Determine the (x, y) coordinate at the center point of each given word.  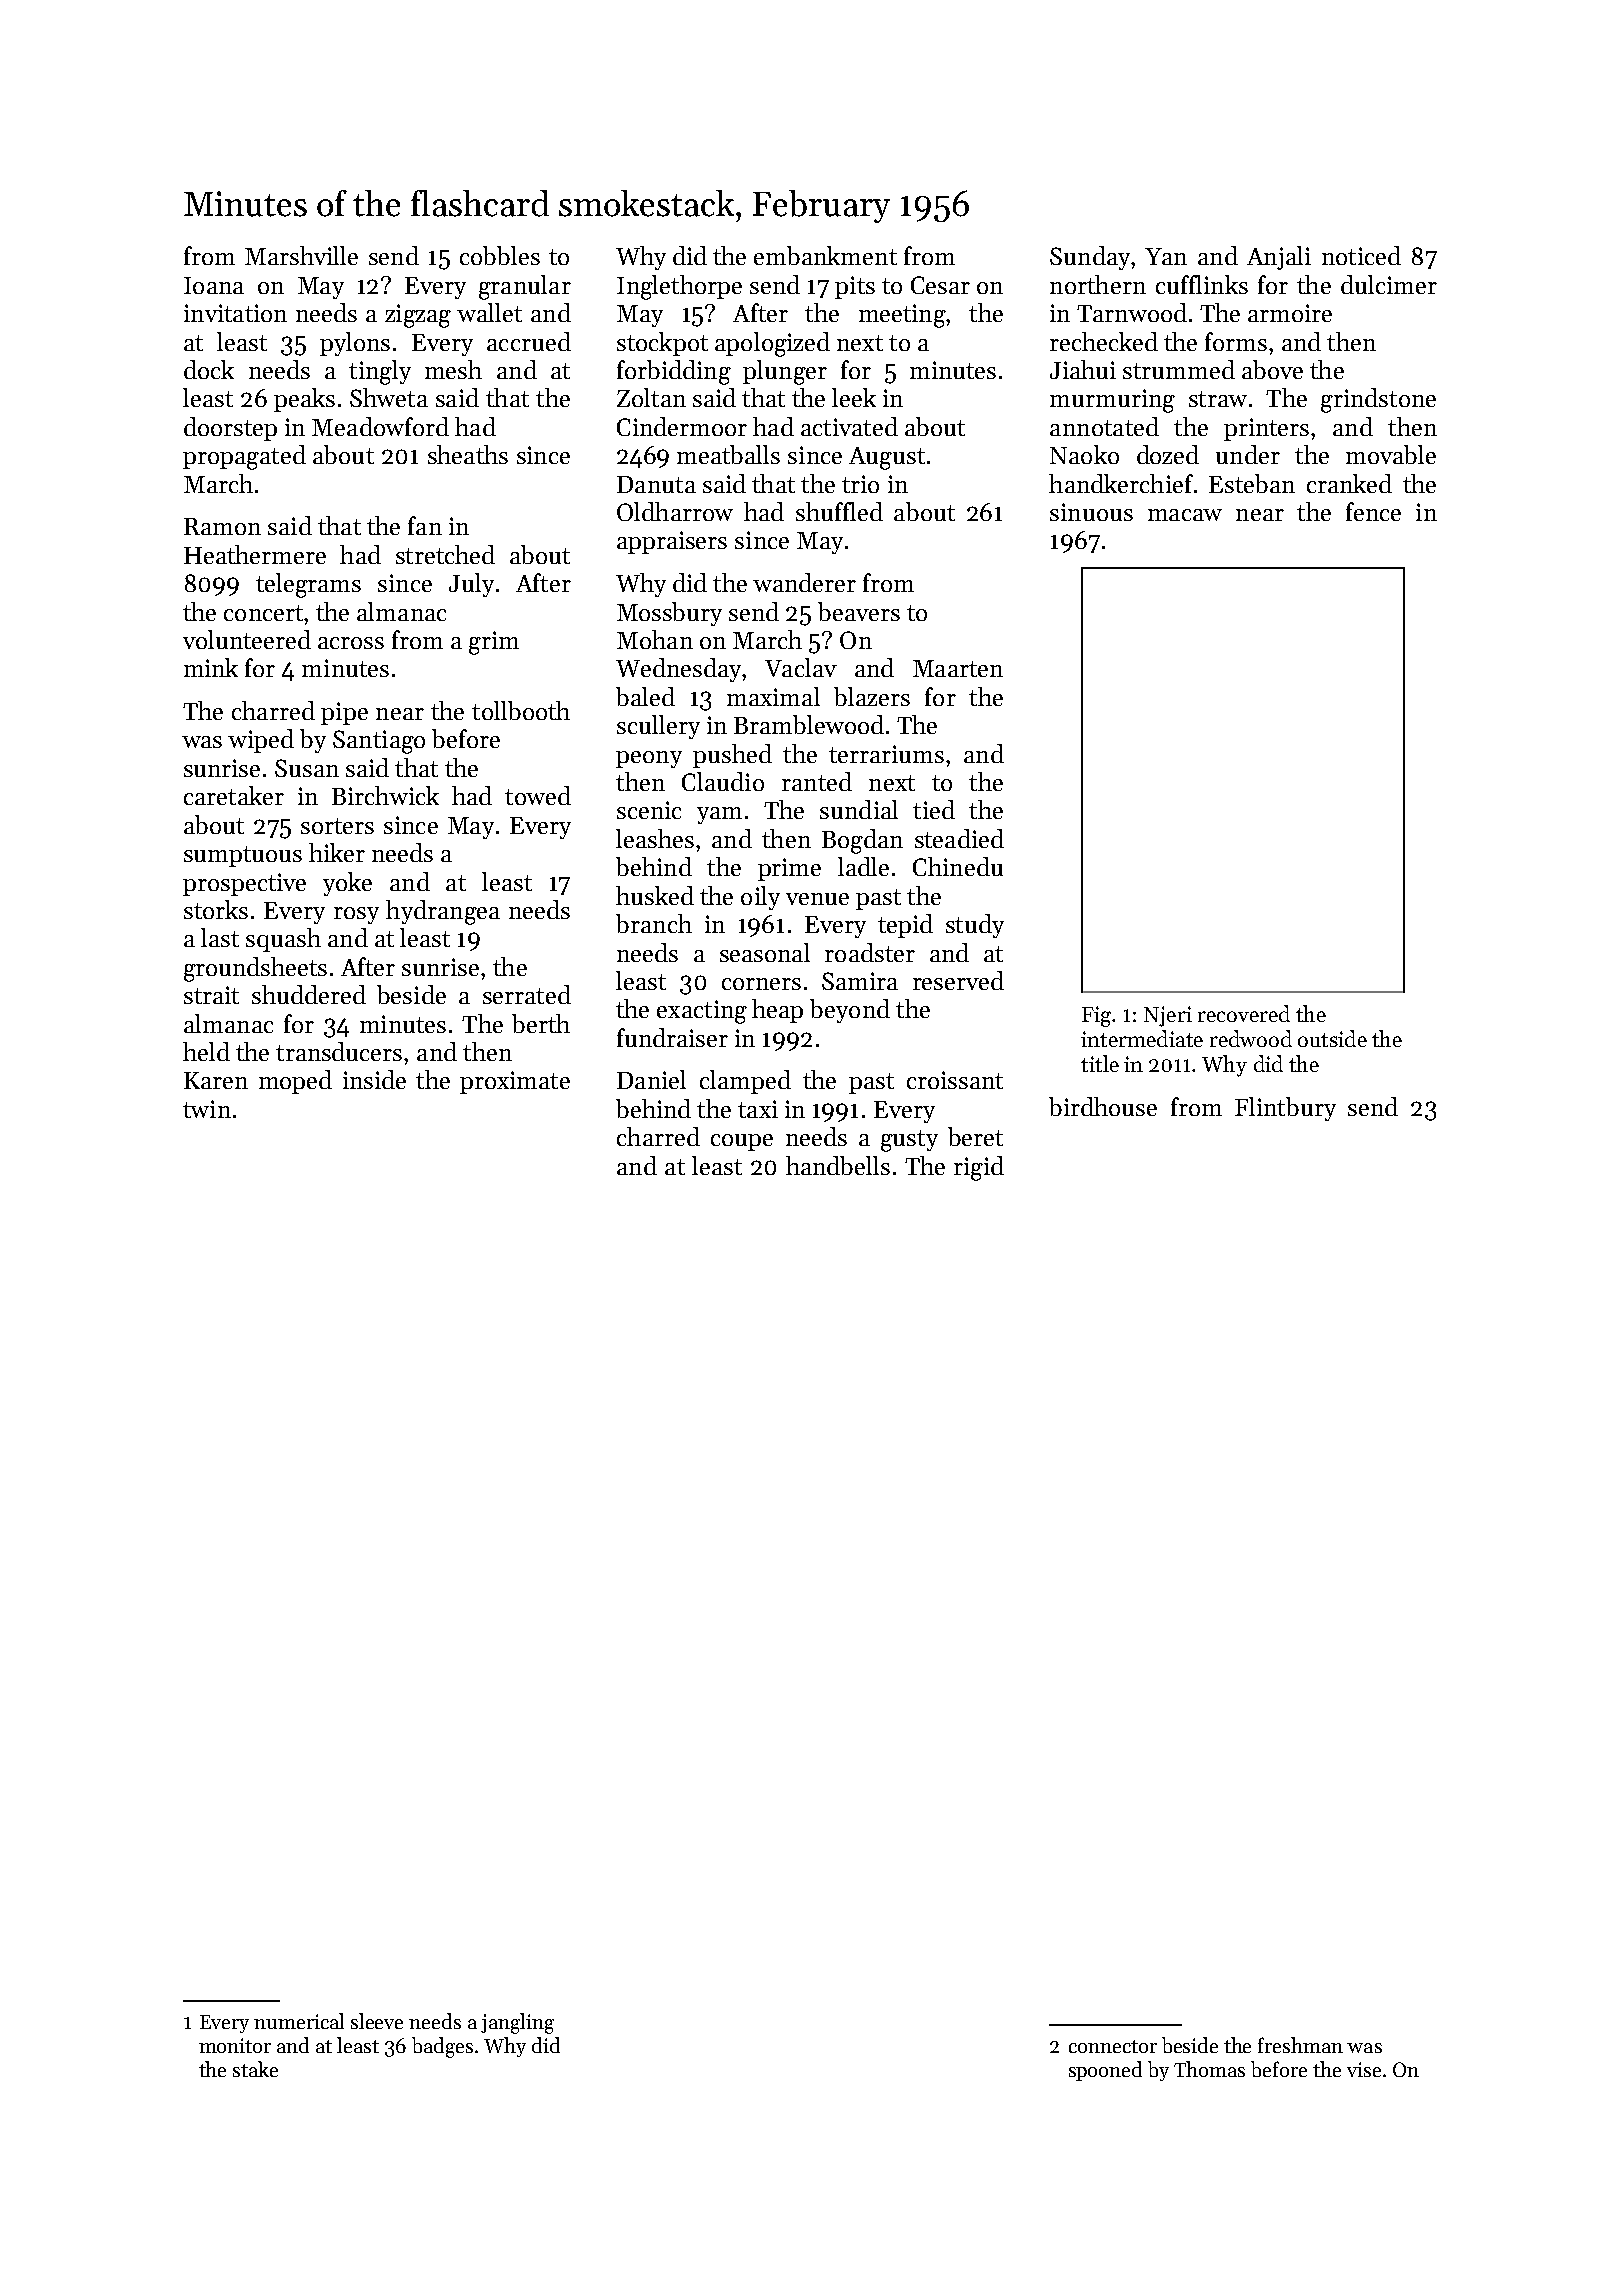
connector (1113, 2046)
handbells (838, 1165)
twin (207, 1109)
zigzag (418, 316)
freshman (1300, 2045)
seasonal (765, 952)
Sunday (1090, 258)
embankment (825, 255)
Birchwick (385, 795)
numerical (299, 2021)
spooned (1105, 2071)
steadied (959, 838)
